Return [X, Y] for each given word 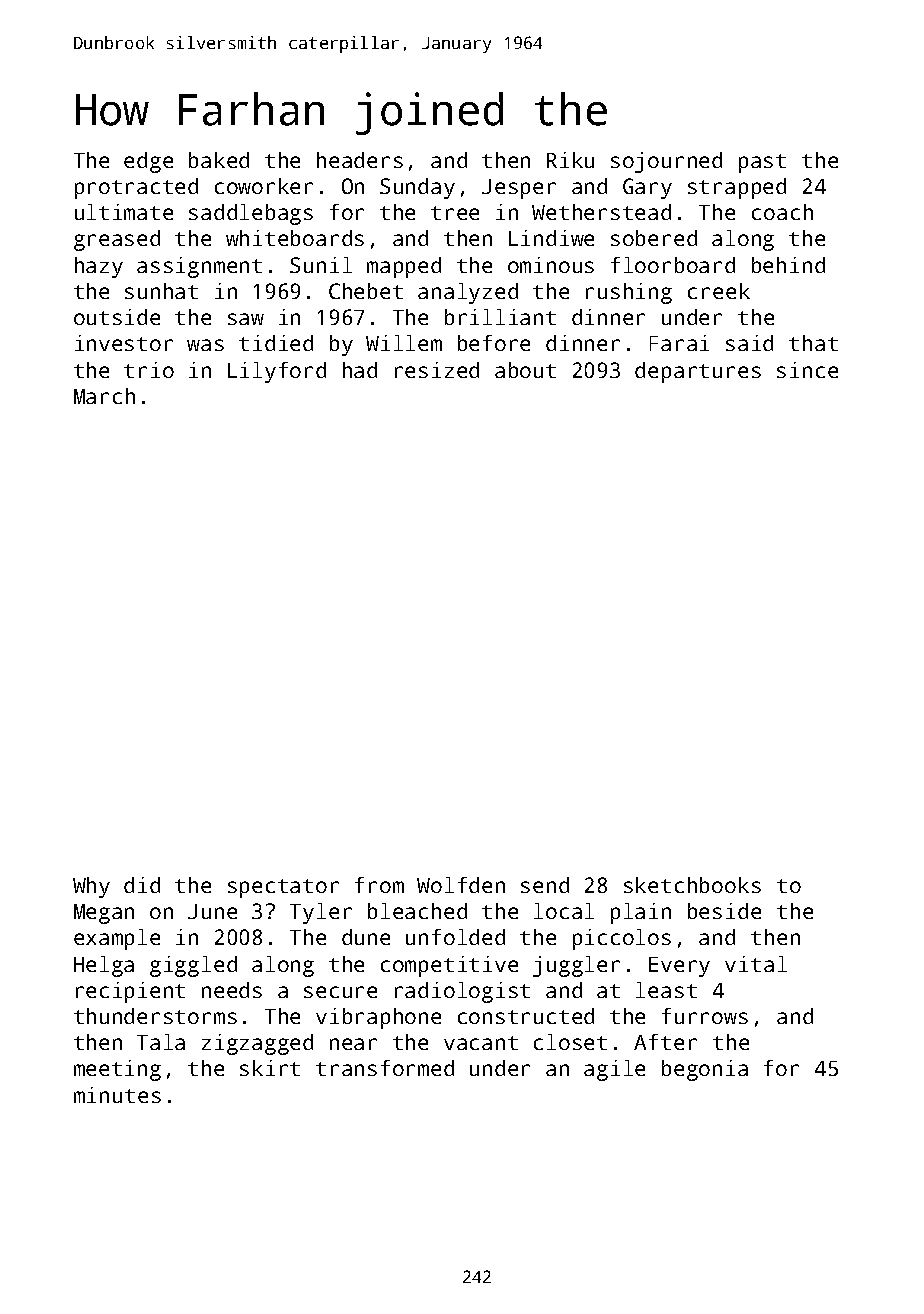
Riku [570, 160]
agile [614, 1070]
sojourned [666, 162]
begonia [705, 1070]
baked [219, 160]
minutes [117, 1095]
